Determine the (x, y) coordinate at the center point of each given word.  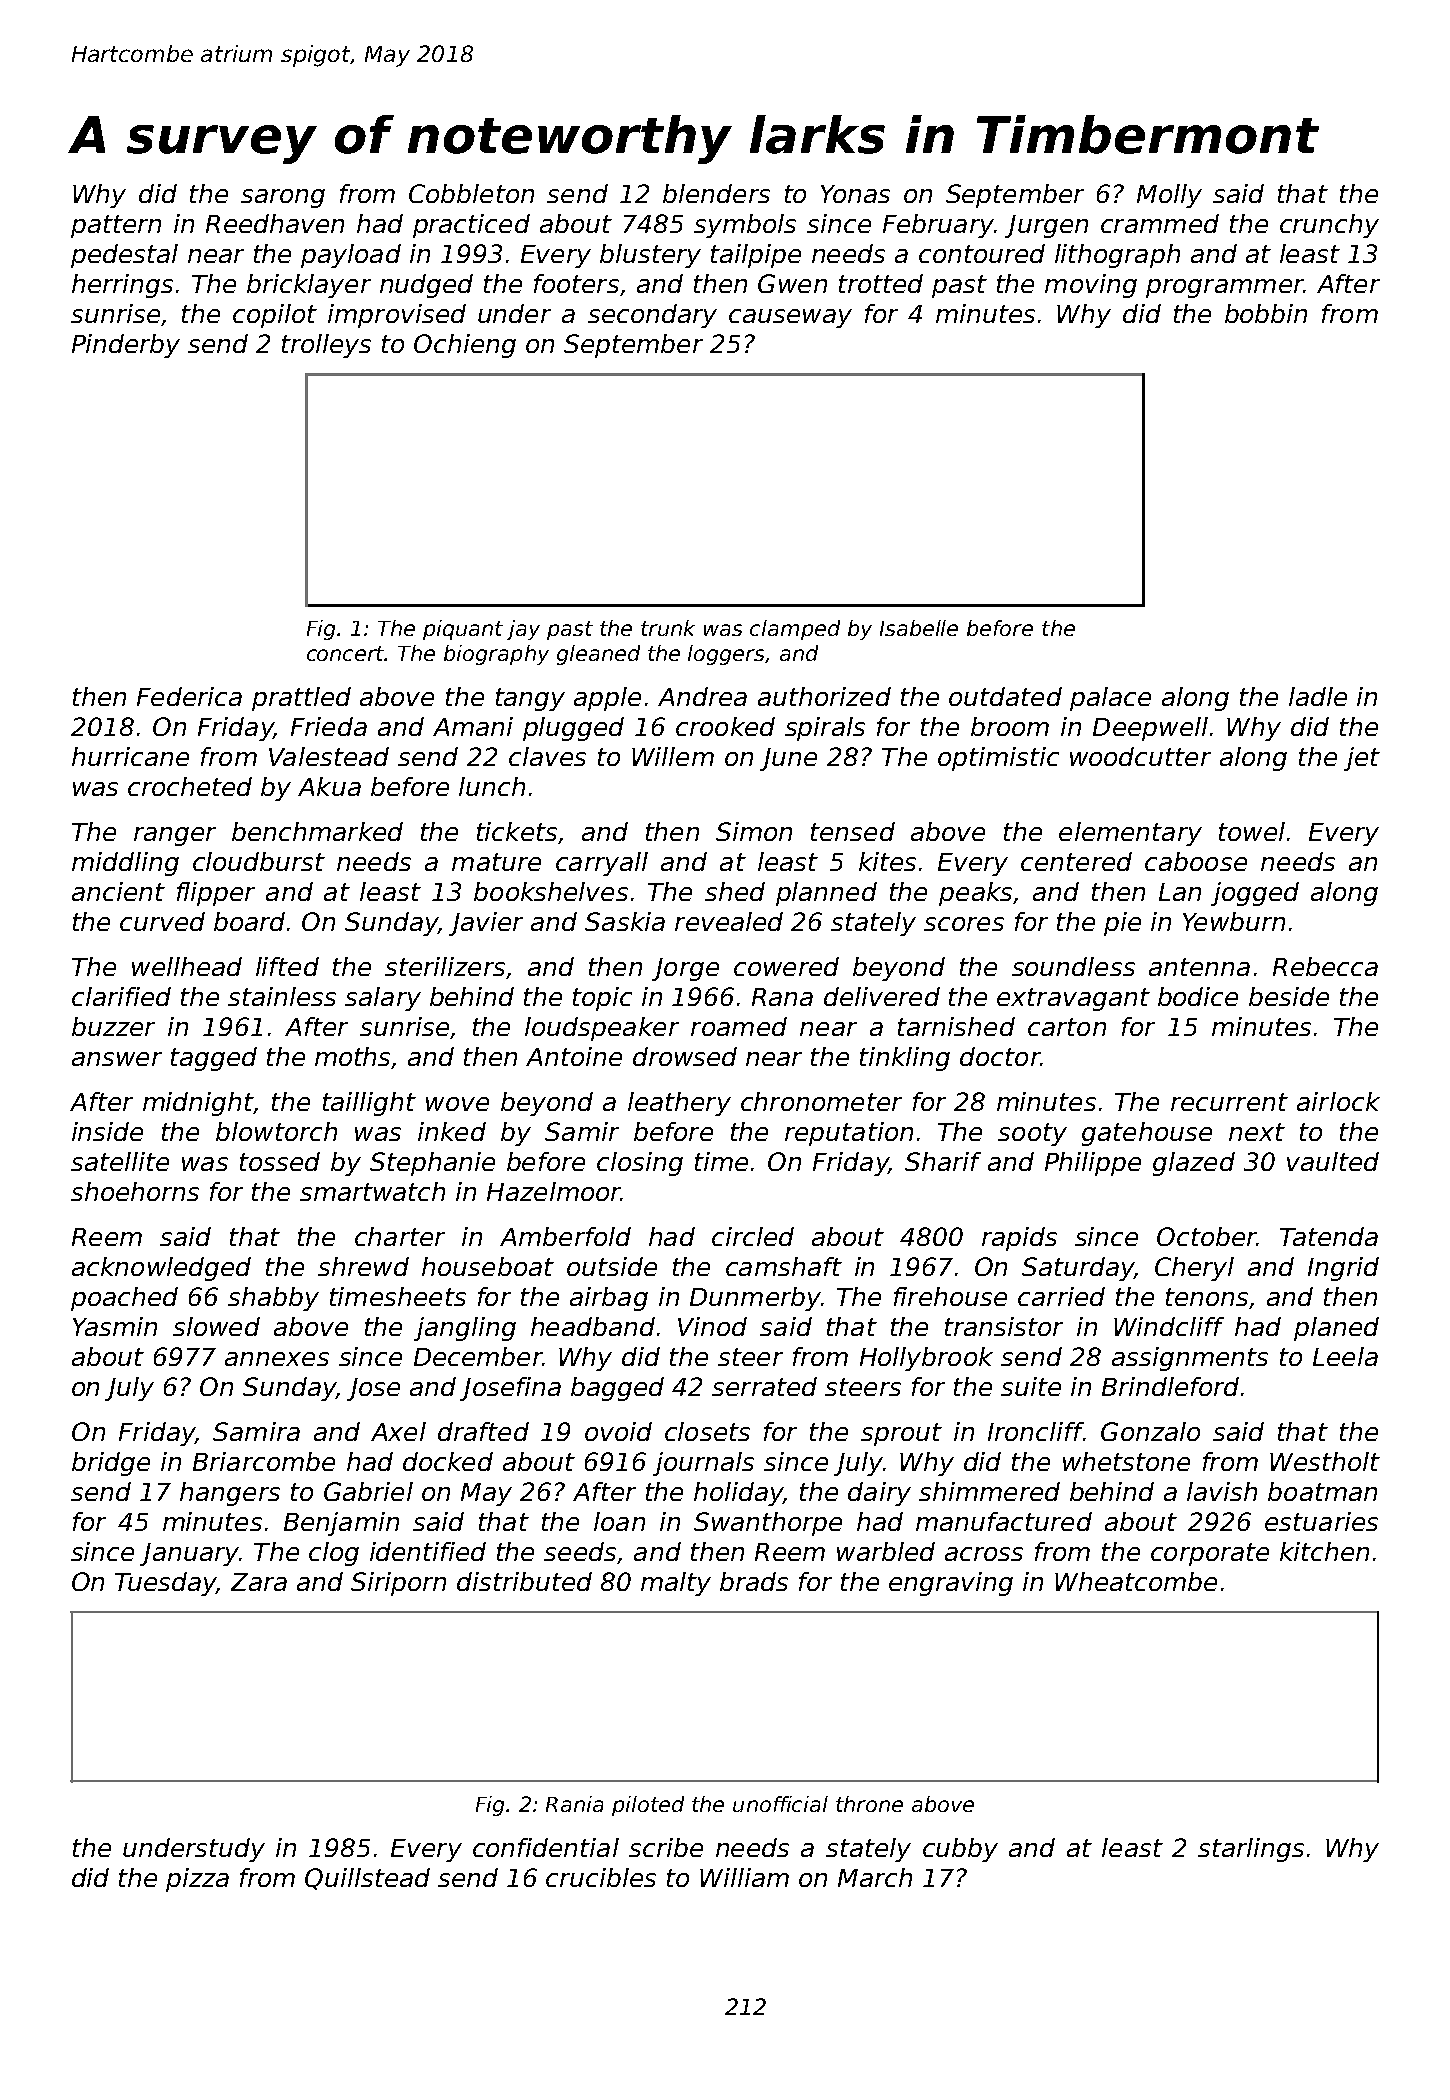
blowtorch (276, 1131)
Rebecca (1325, 966)
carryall (602, 864)
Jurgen (1046, 226)
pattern (116, 226)
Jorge (685, 969)
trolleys (326, 346)
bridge (111, 1464)
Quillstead (367, 1879)
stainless (282, 996)
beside (1289, 996)
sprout (901, 1434)
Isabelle (919, 628)
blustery (650, 256)
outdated (1005, 696)
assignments (1190, 1359)
